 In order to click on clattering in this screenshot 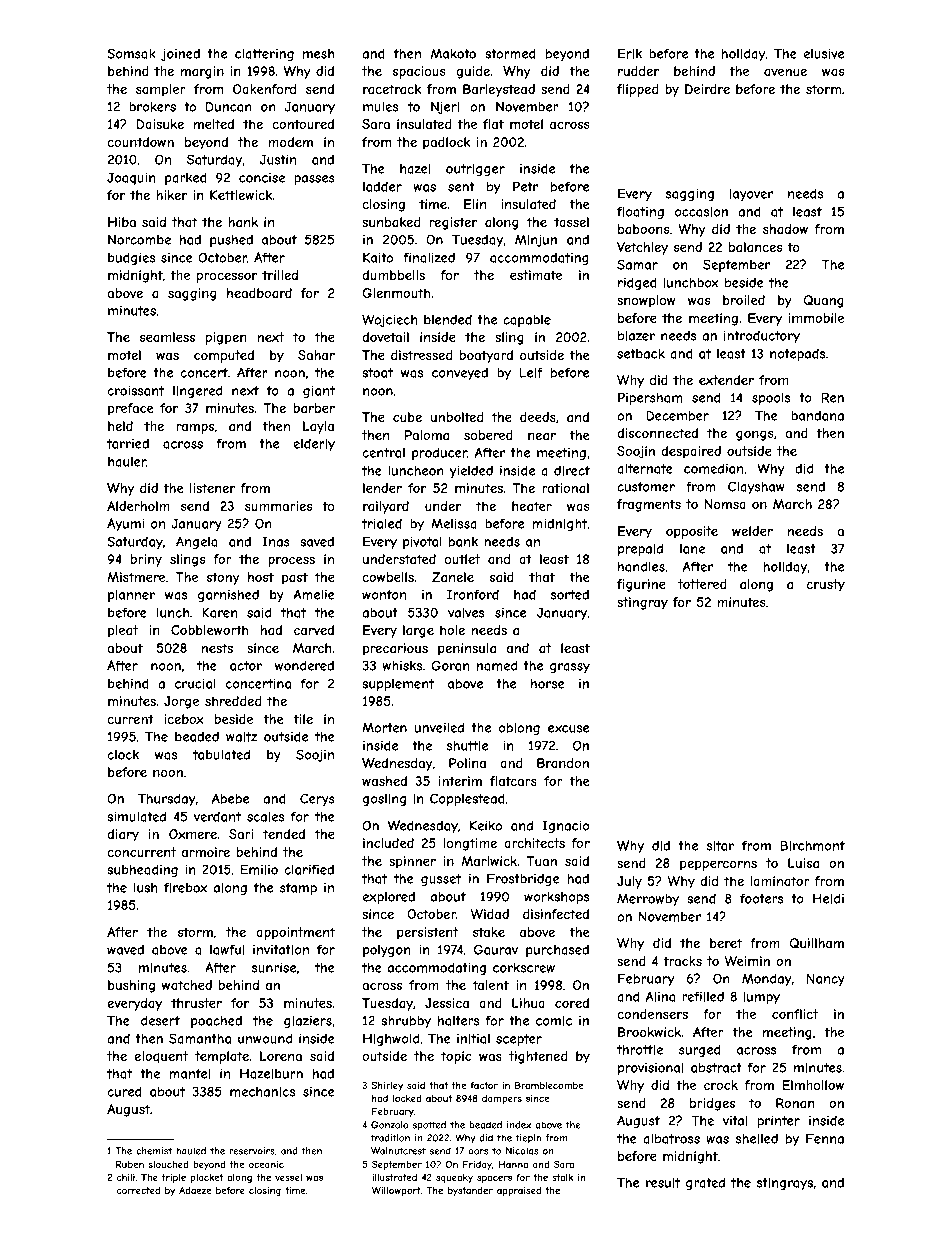, I will do `click(264, 55)`.
